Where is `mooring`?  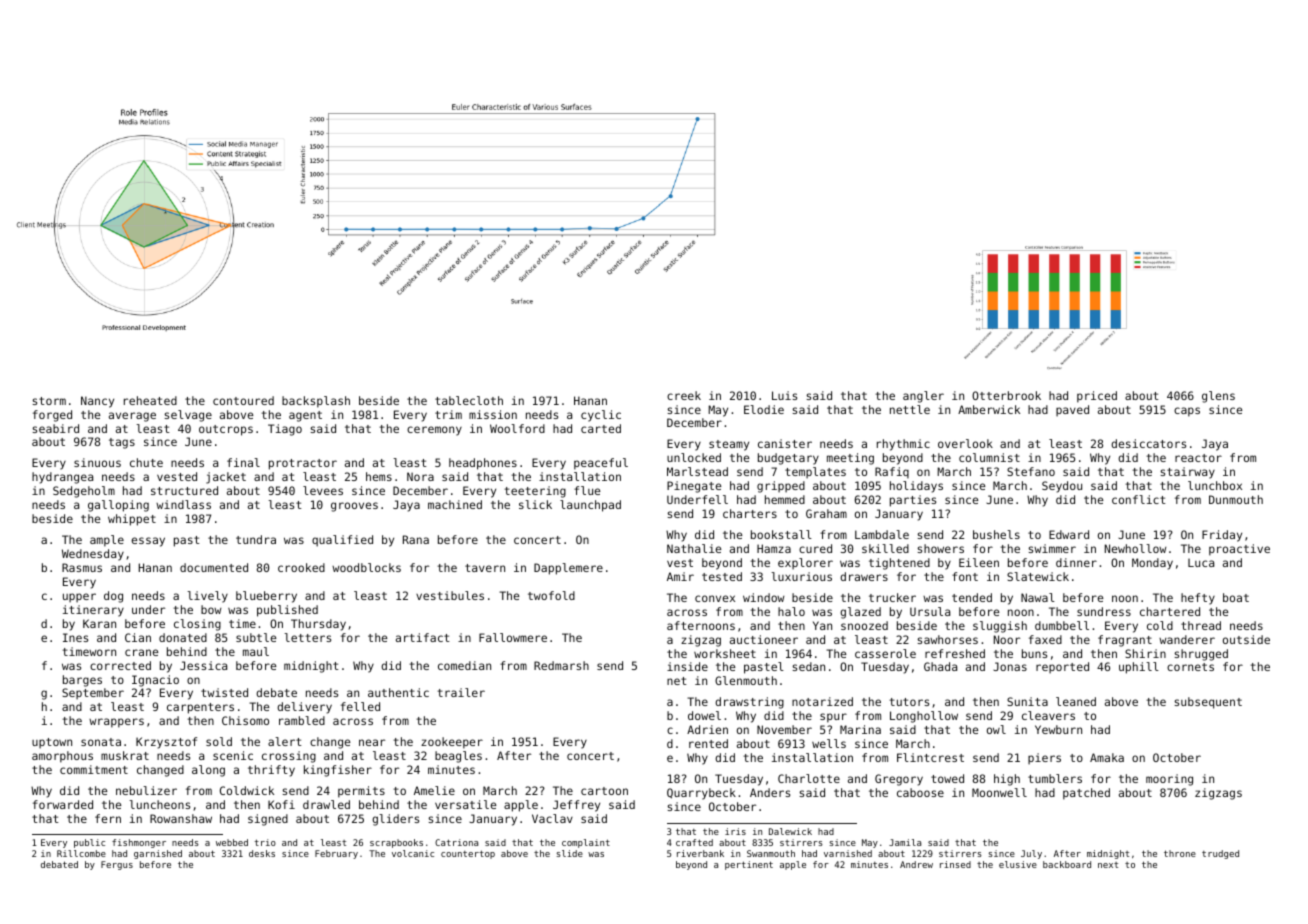
mooring is located at coordinates (1169, 780).
